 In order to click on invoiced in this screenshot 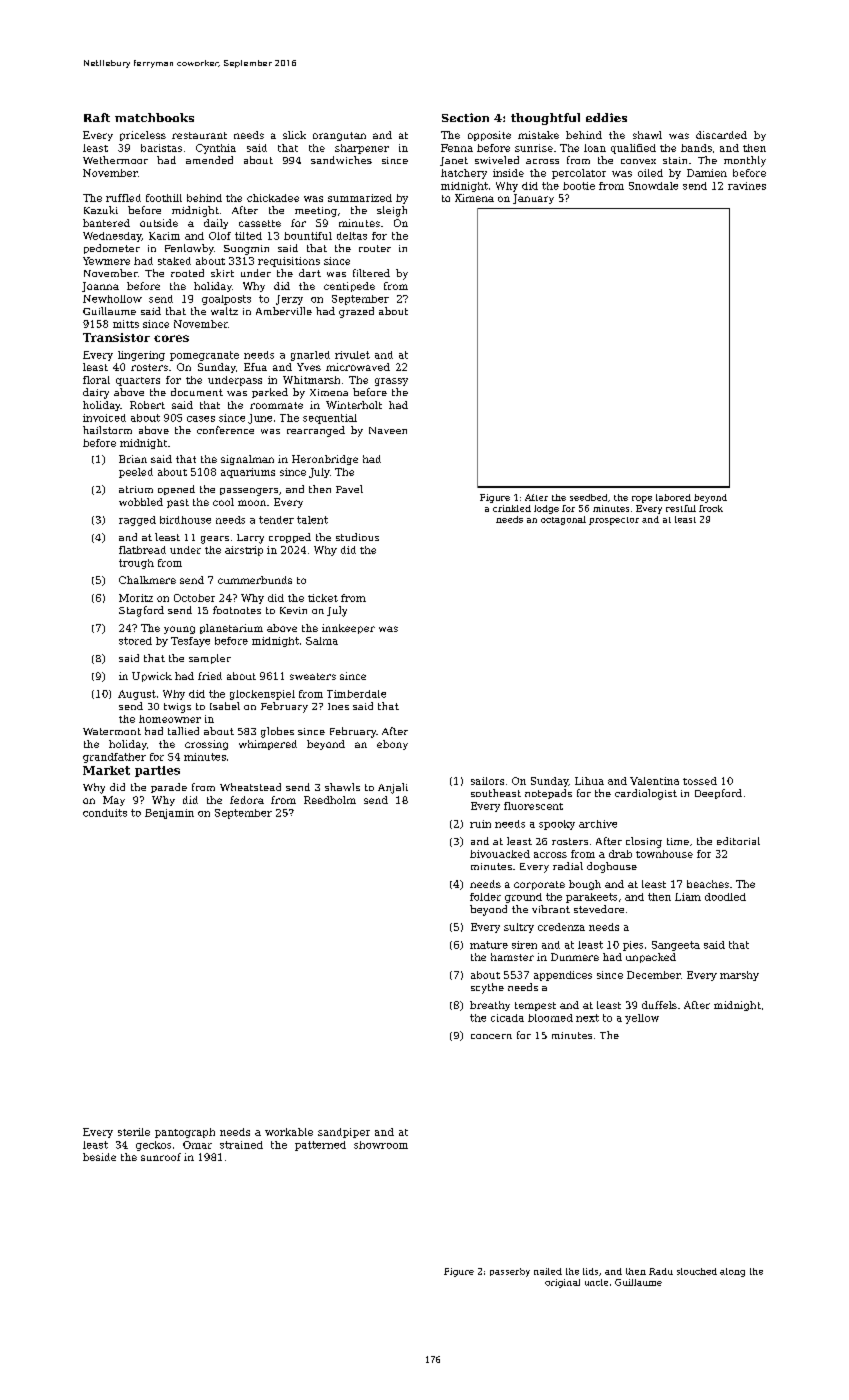, I will do `click(104, 418)`.
